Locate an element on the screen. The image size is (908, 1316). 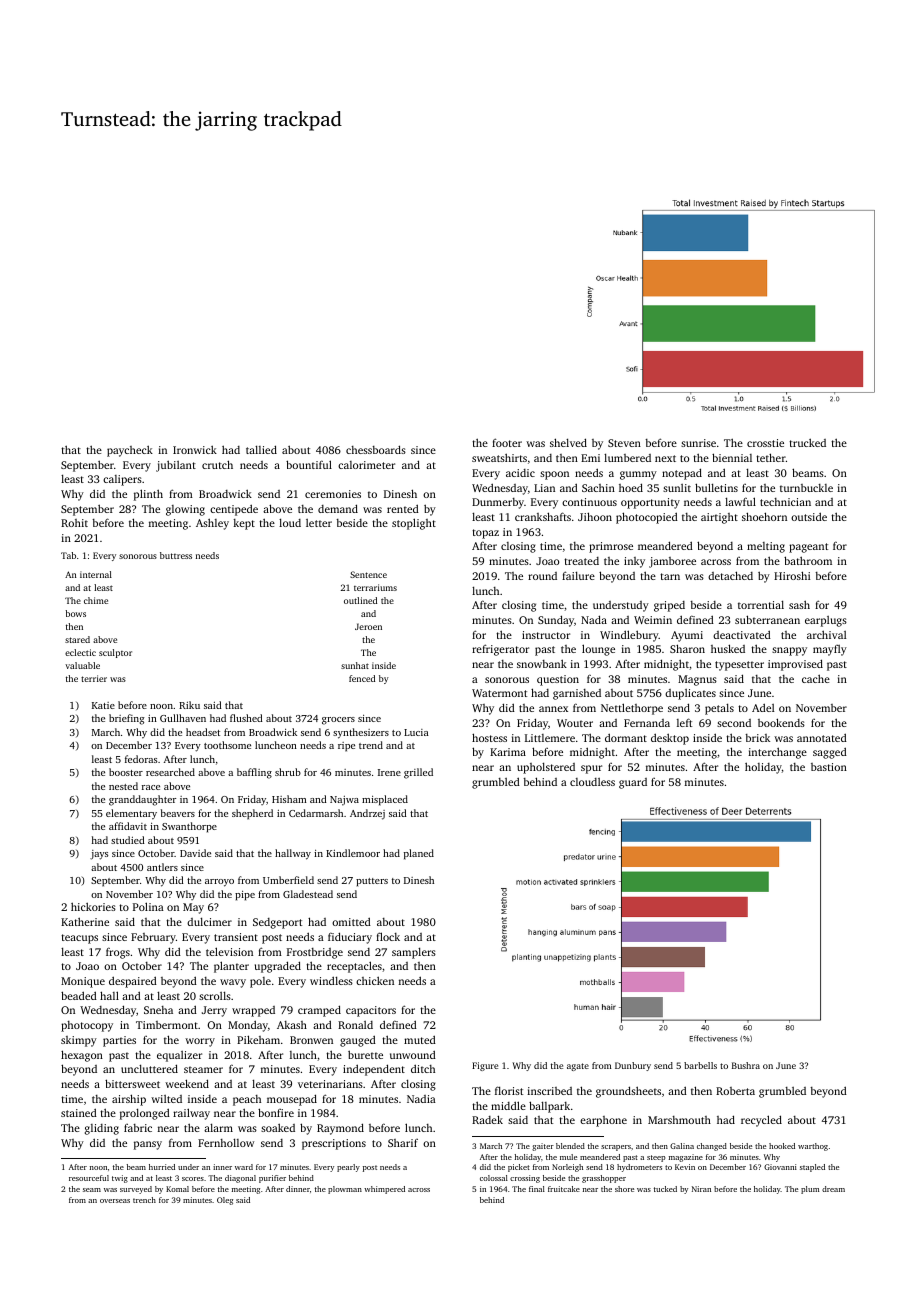
baffling is located at coordinates (254, 773).
